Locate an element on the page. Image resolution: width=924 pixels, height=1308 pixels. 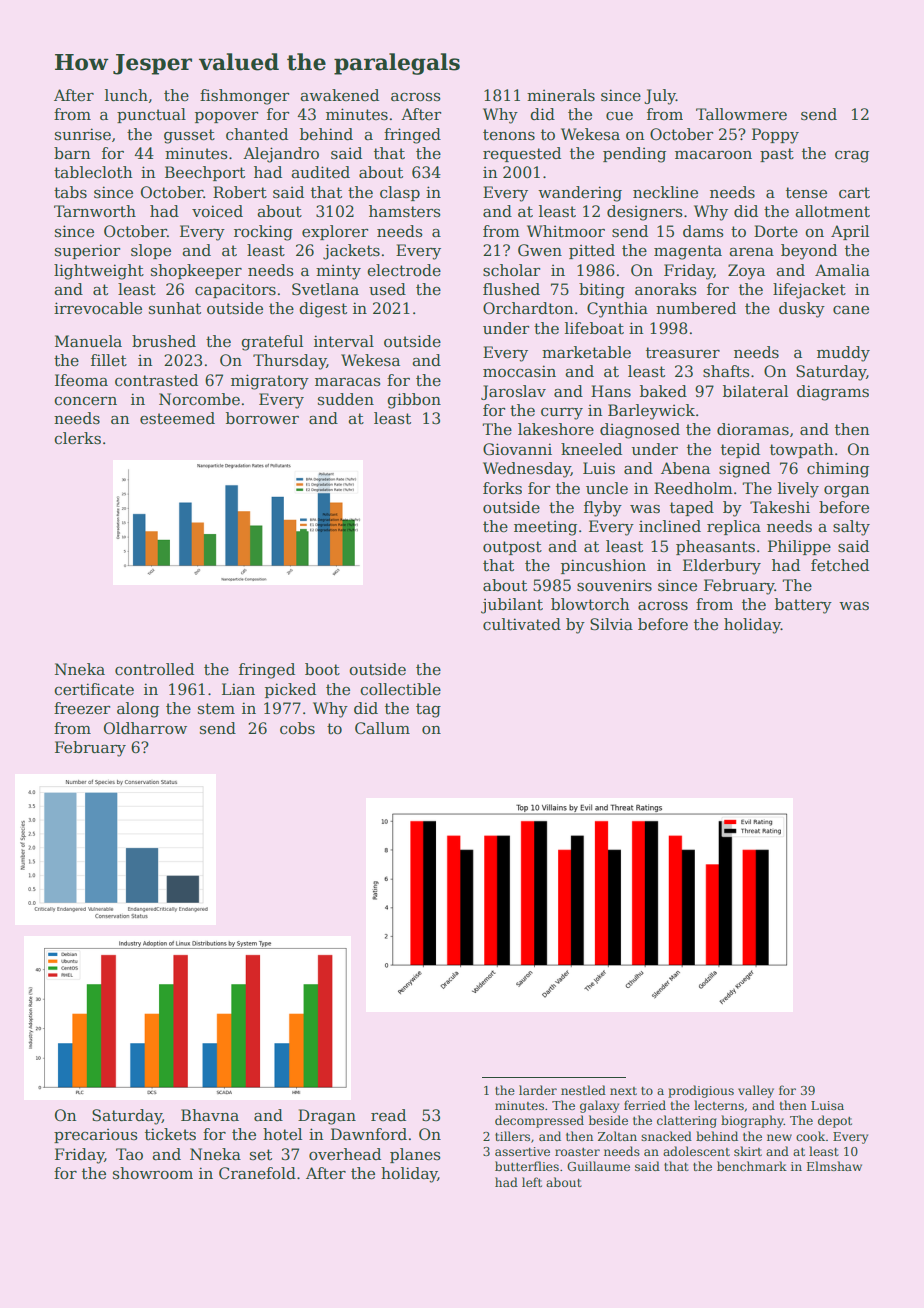
Tallowmere is located at coordinates (741, 114).
